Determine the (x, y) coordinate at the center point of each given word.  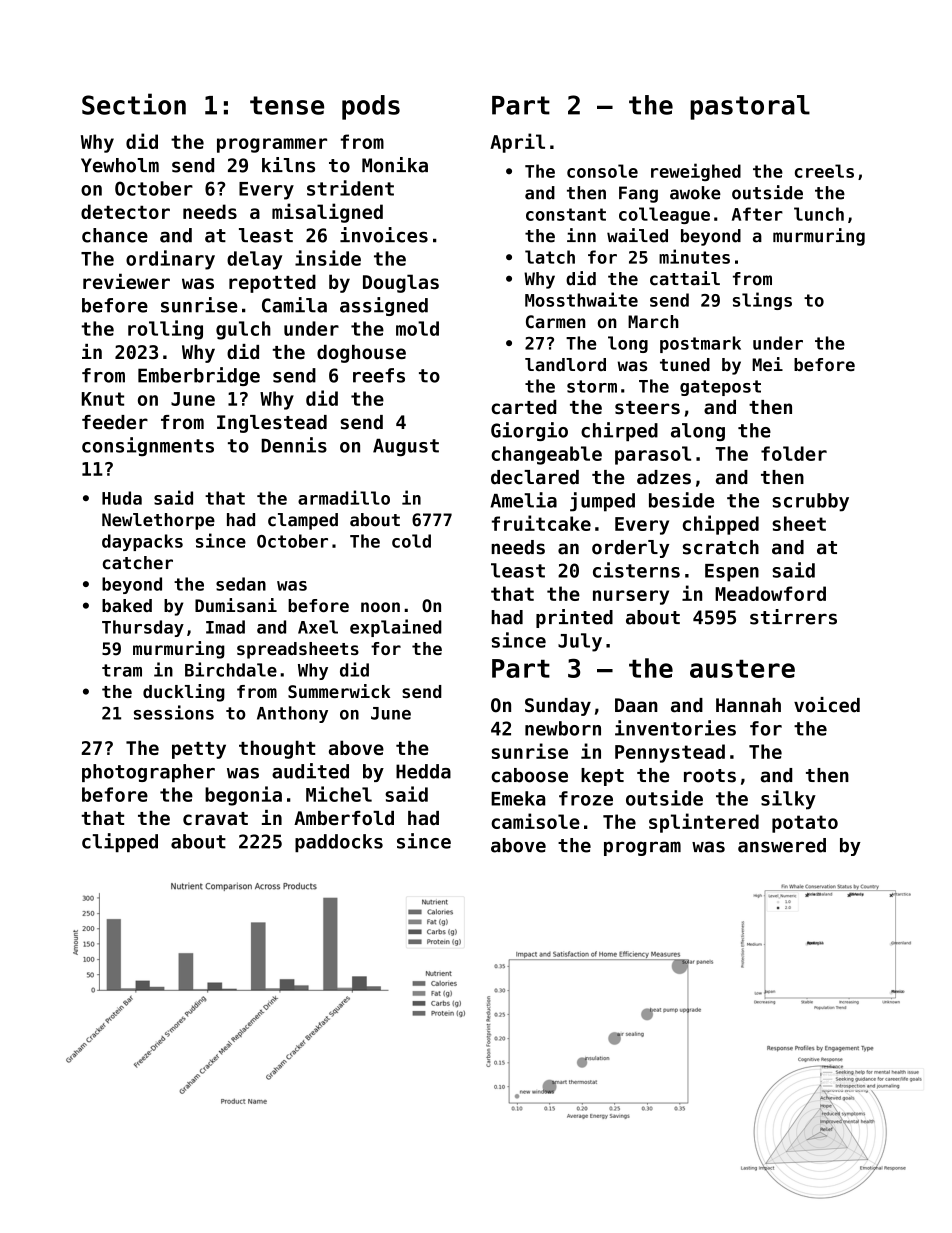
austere (742, 669)
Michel (339, 794)
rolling (165, 330)
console (602, 171)
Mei (767, 364)
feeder (115, 422)
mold (417, 328)
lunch (819, 214)
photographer (148, 773)
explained (396, 628)
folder (794, 453)
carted (523, 407)
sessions (174, 712)
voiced (827, 705)
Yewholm (120, 165)
